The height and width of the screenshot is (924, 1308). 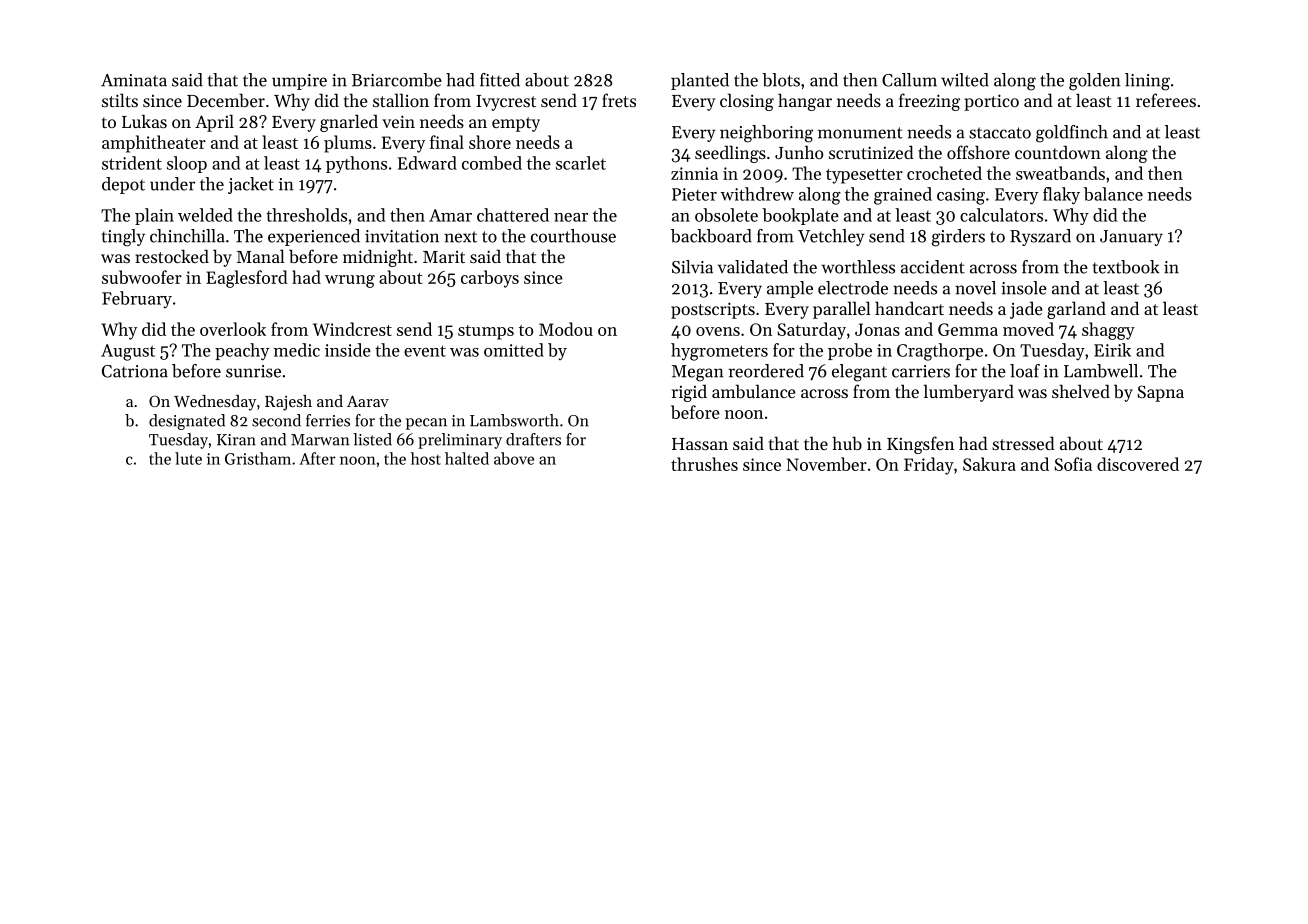 What do you see at coordinates (1112, 350) in the screenshot?
I see `Eirik` at bounding box center [1112, 350].
